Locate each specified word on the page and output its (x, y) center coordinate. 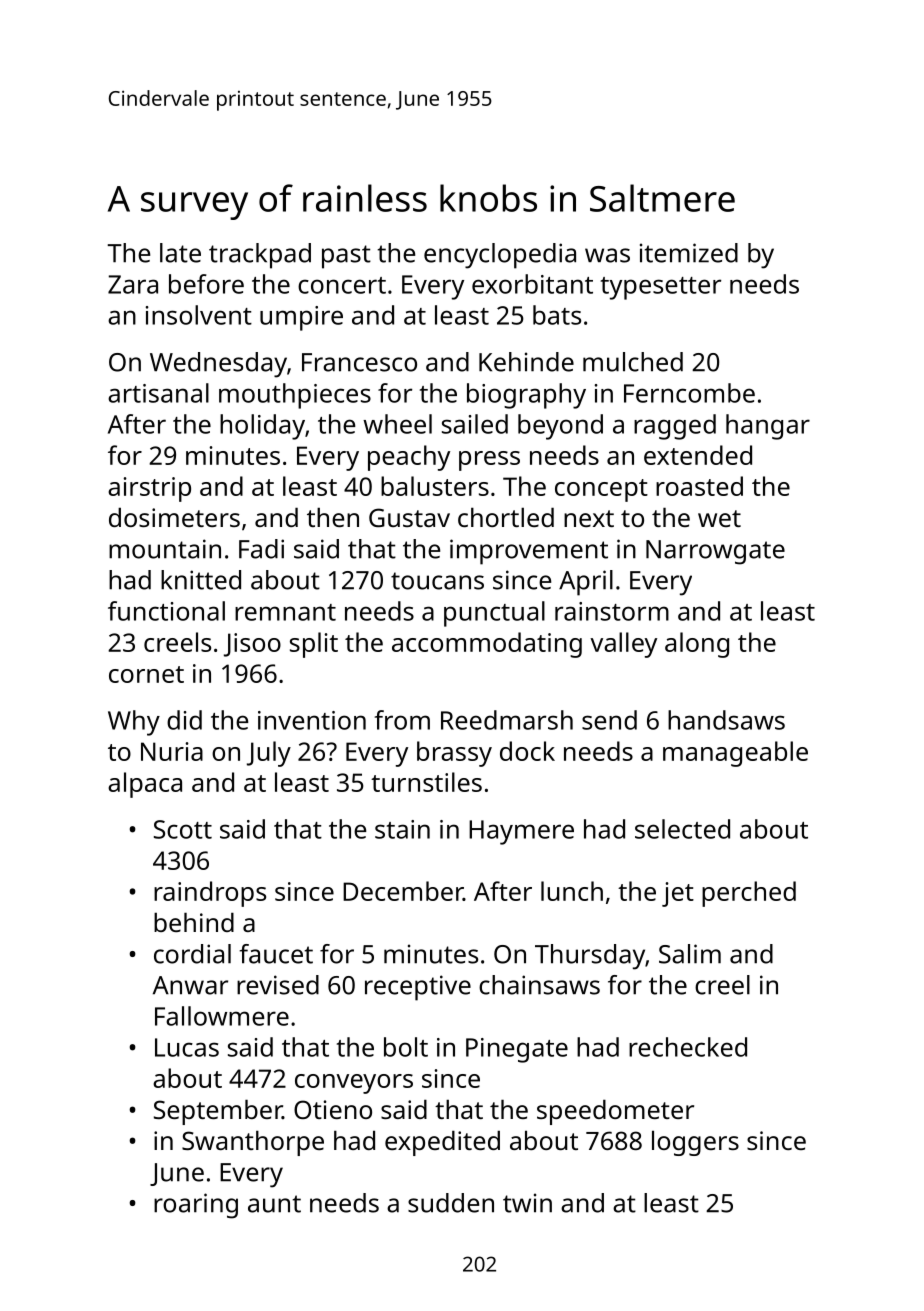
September (218, 1112)
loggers (695, 1143)
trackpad (260, 256)
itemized (689, 253)
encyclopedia (500, 256)
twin (527, 1203)
